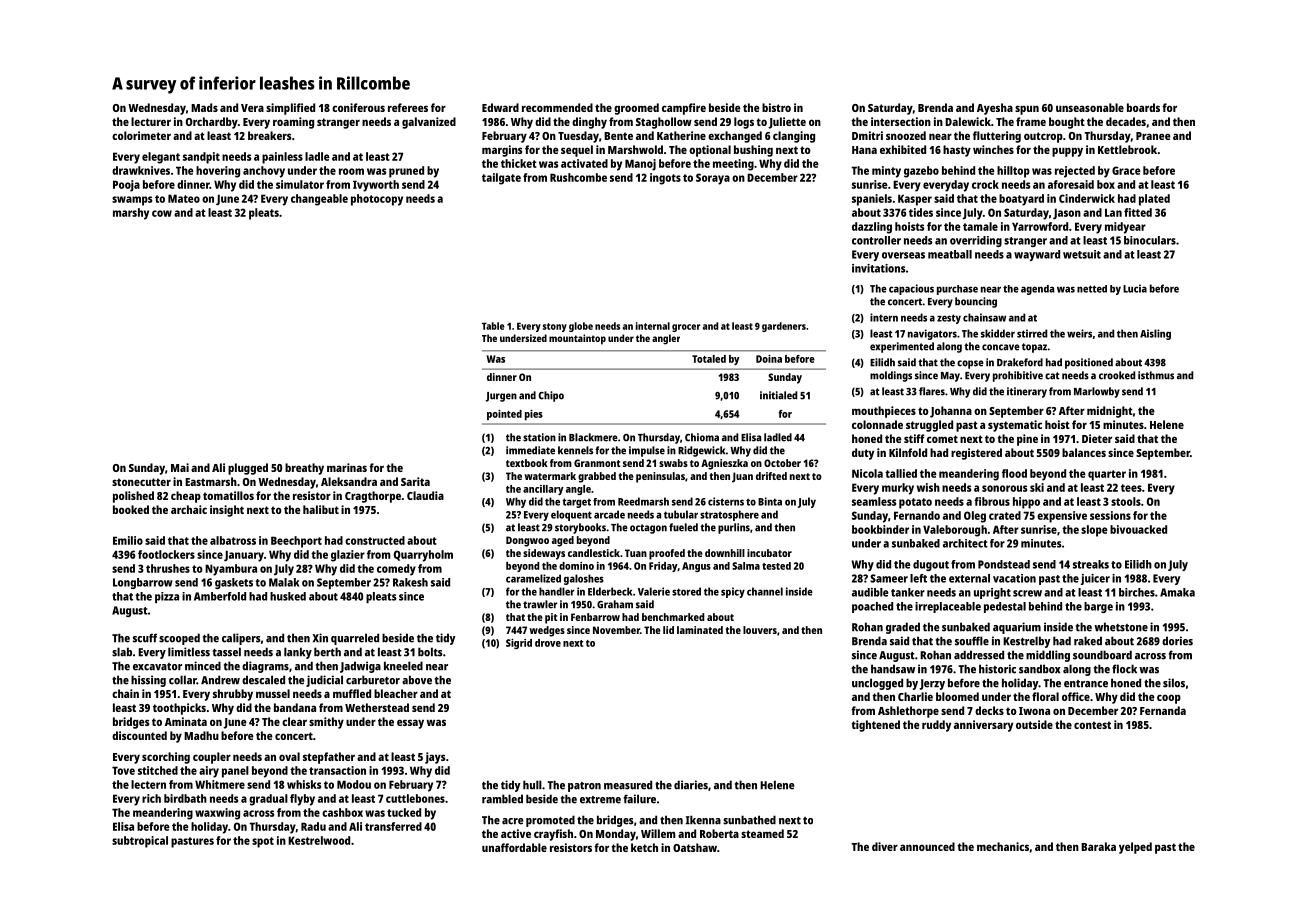  Describe the element at coordinates (502, 151) in the image. I see `margins` at that location.
